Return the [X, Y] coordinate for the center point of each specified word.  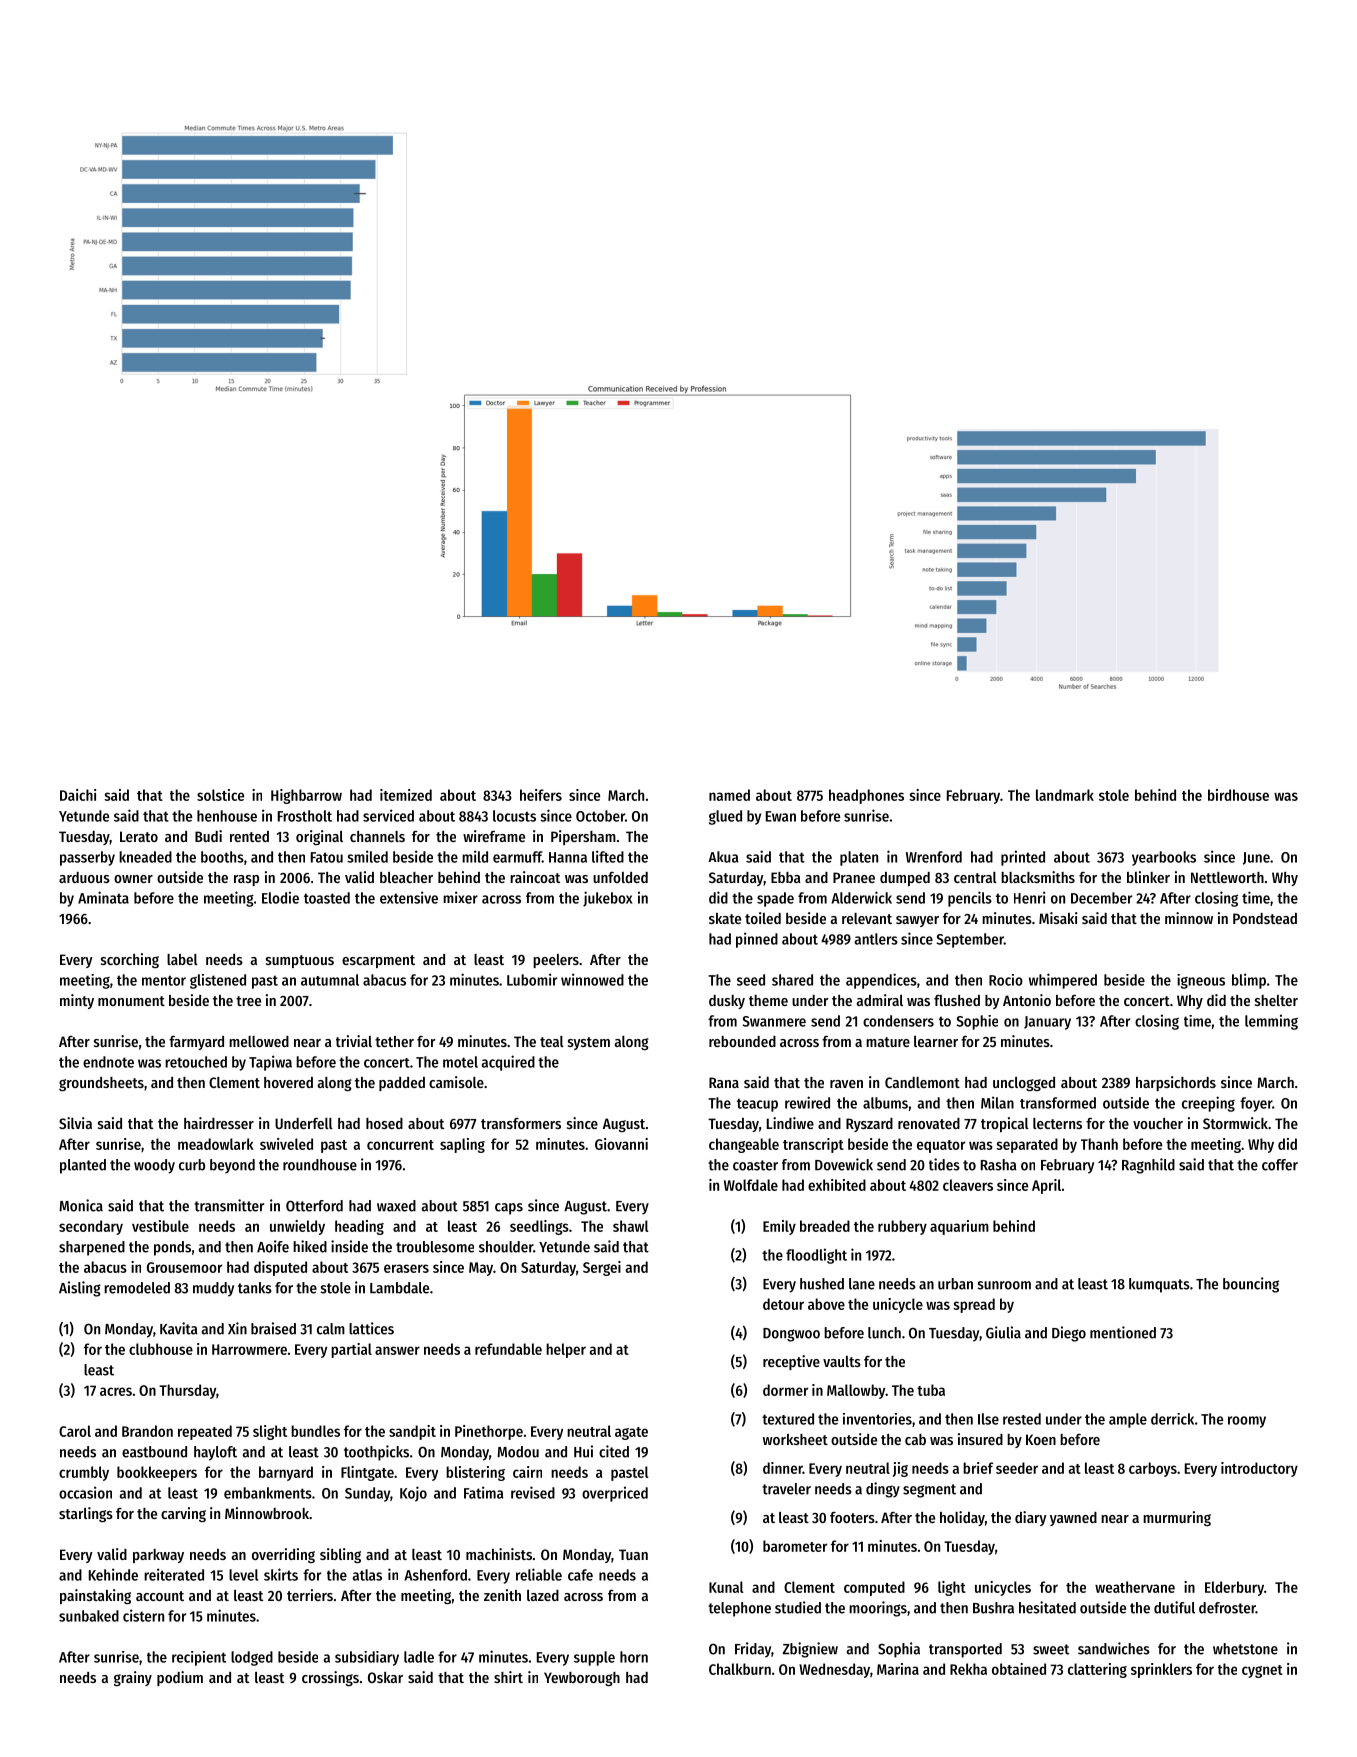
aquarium [959, 1227]
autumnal [330, 980]
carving [183, 1514]
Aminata [103, 897]
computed [874, 1588]
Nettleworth [1227, 877]
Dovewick [844, 1164]
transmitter [229, 1205]
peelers [556, 961]
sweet [1051, 1649]
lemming [1271, 1022]
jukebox [608, 899]
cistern [143, 1615]
